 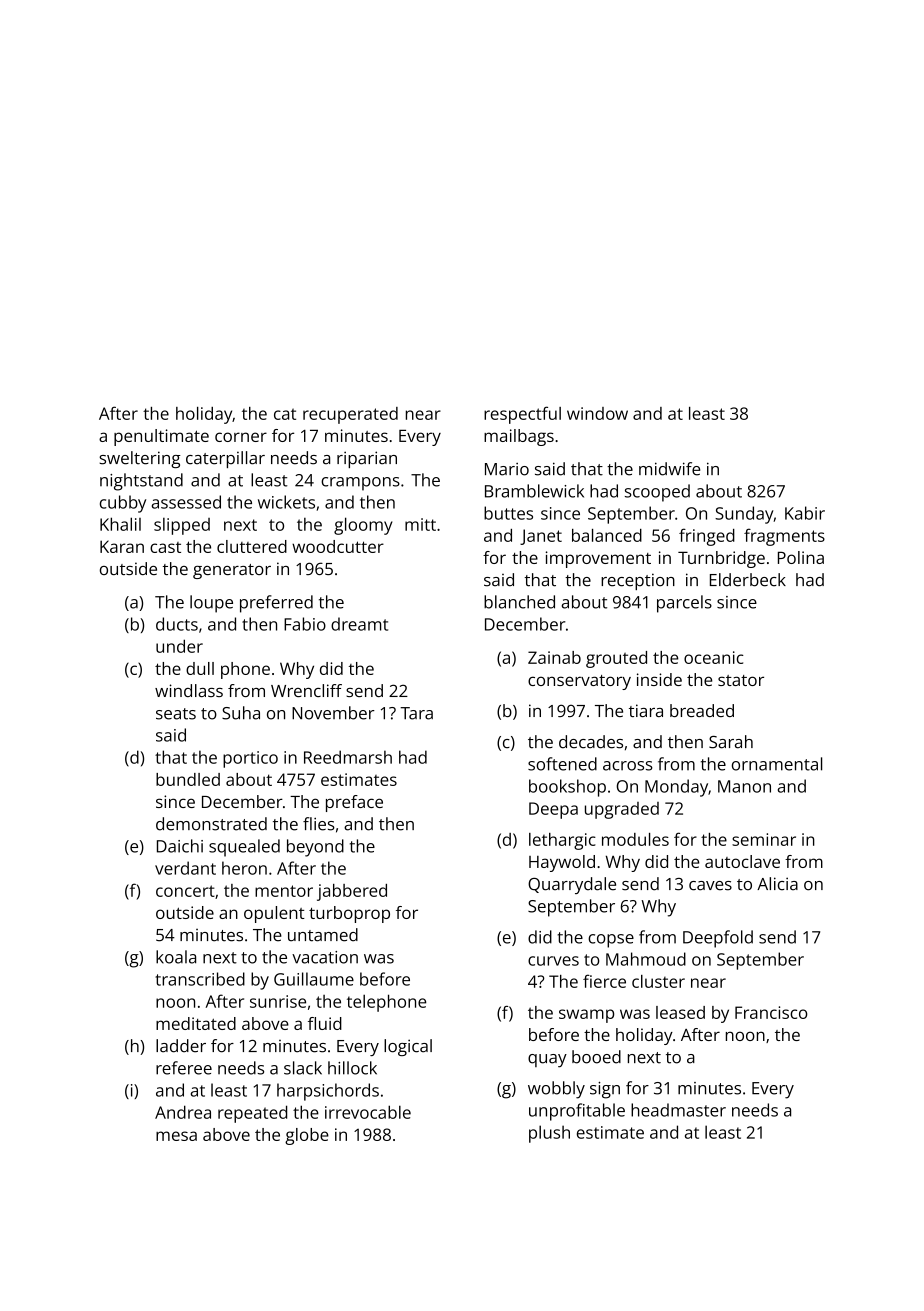 I want to click on Deepa, so click(x=553, y=810).
